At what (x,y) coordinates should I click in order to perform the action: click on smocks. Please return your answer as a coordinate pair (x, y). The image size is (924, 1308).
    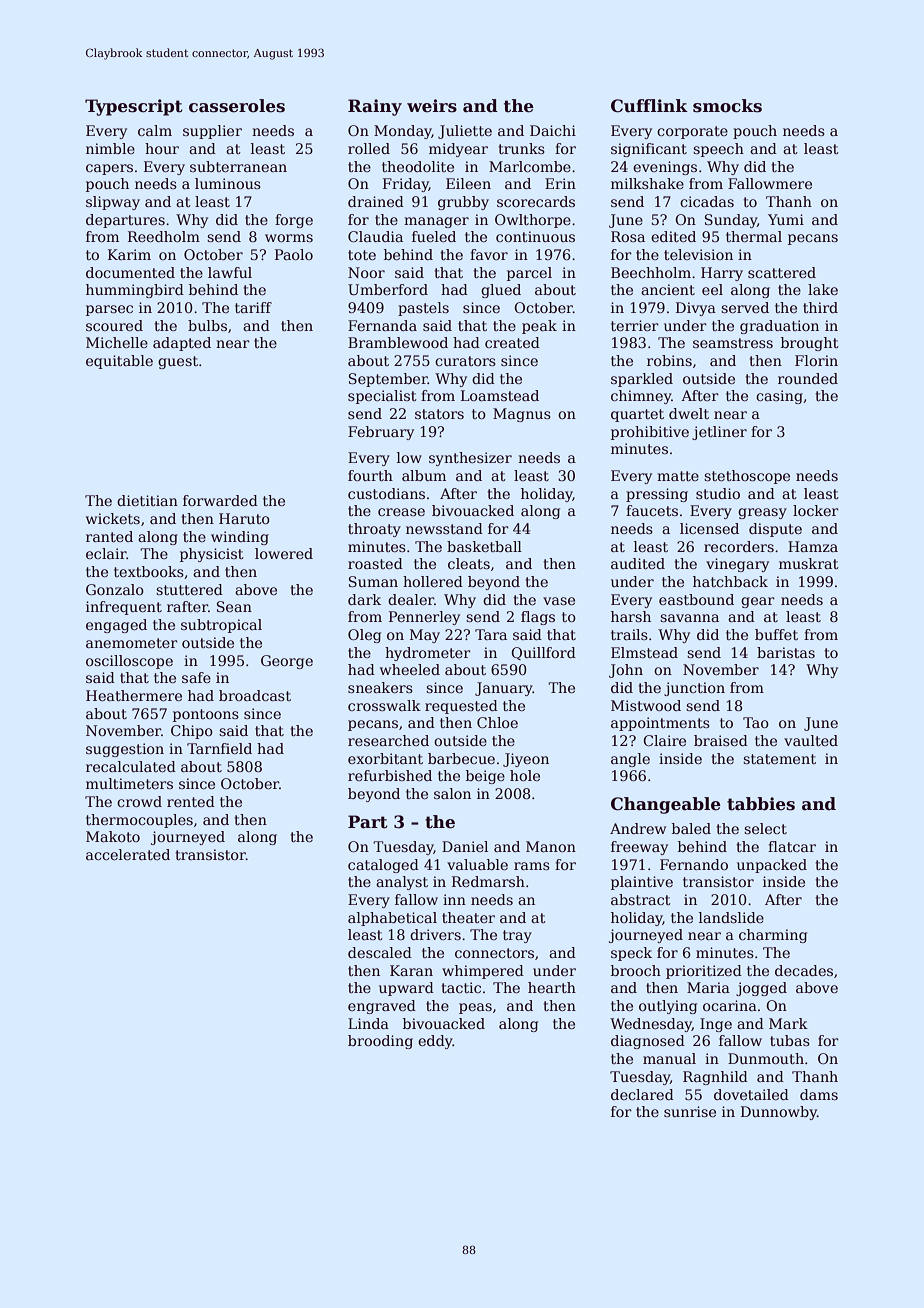
    Looking at the image, I should click on (727, 106).
